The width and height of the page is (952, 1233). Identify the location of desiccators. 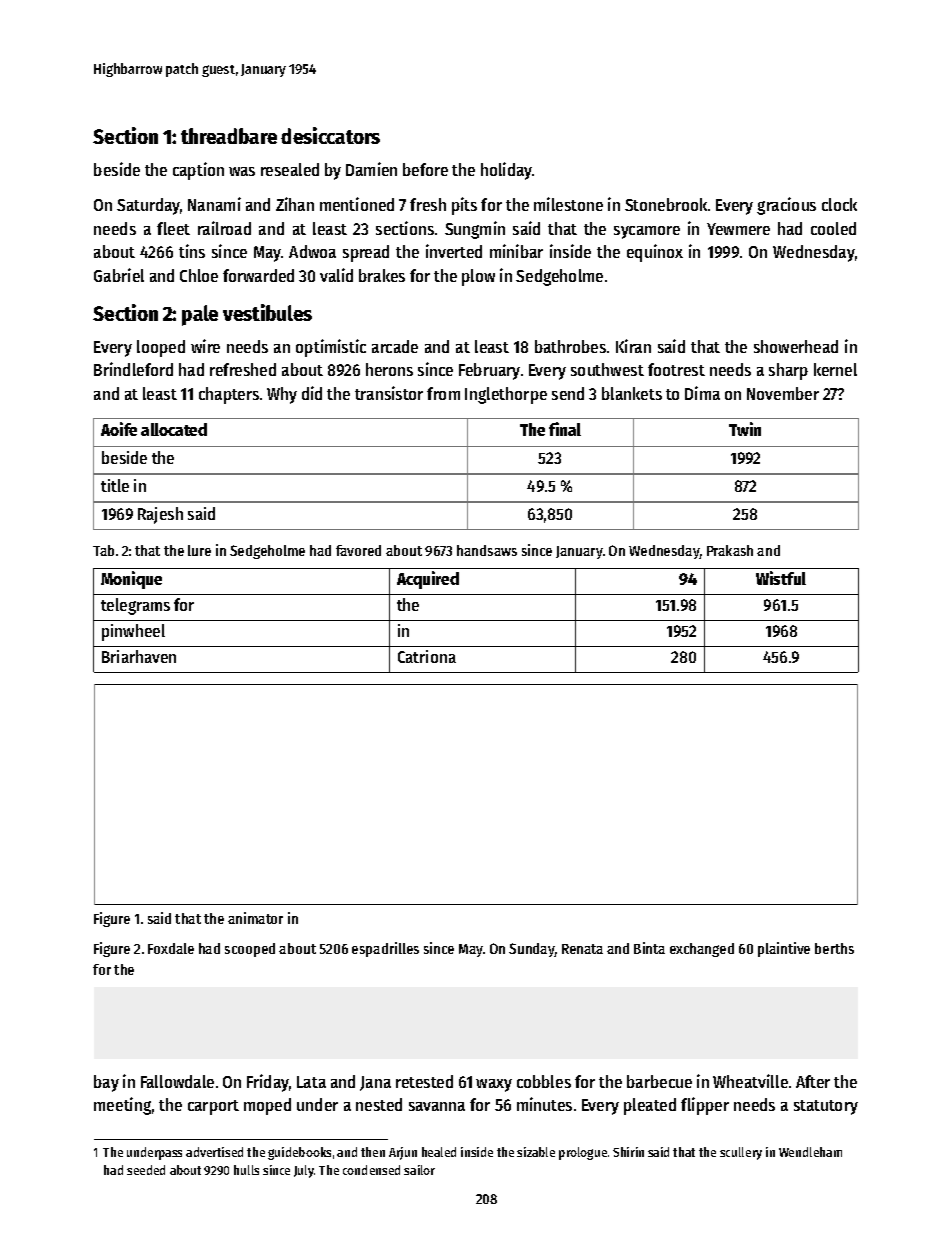
(330, 135).
